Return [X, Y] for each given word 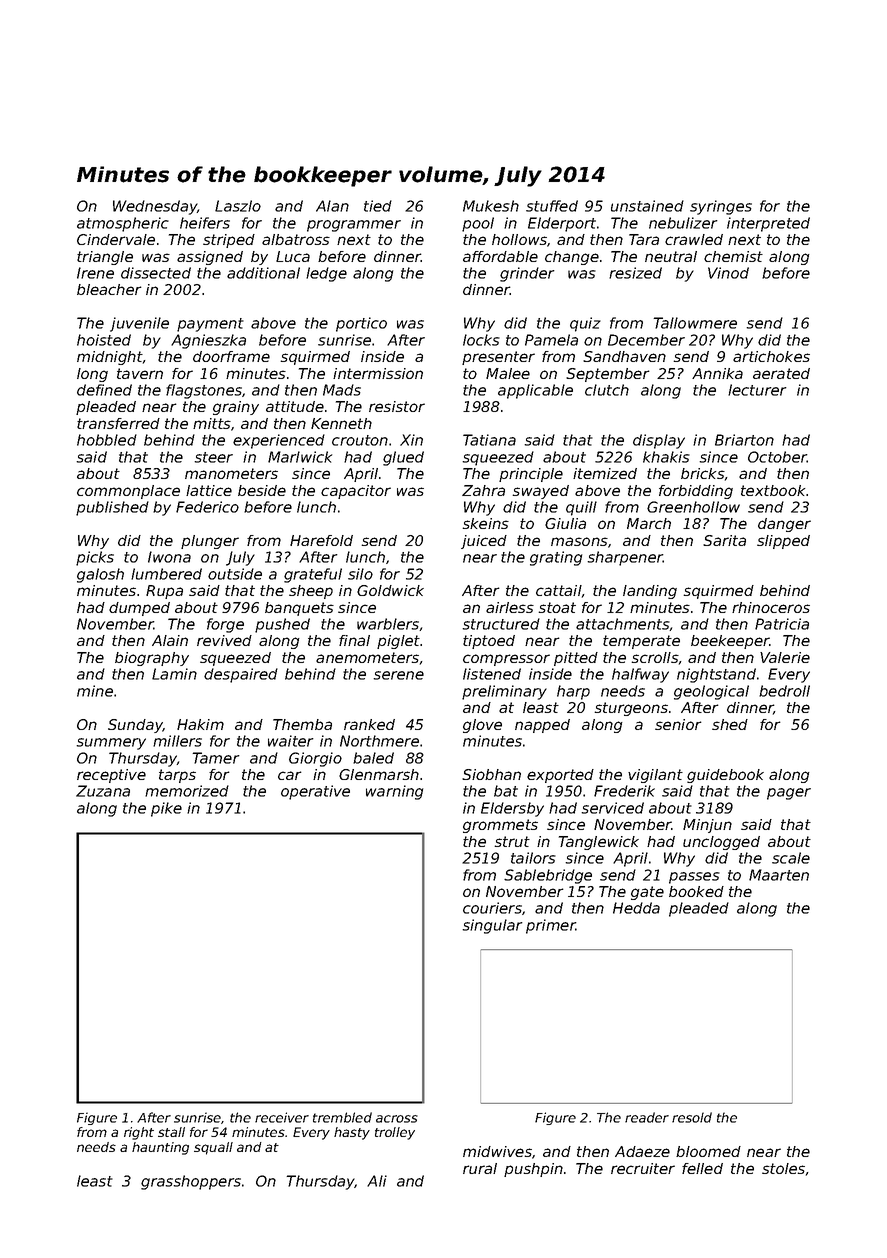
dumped [139, 609]
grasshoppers [191, 1182]
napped [542, 726]
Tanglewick [599, 843]
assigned [210, 258]
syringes [721, 207]
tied [378, 206]
